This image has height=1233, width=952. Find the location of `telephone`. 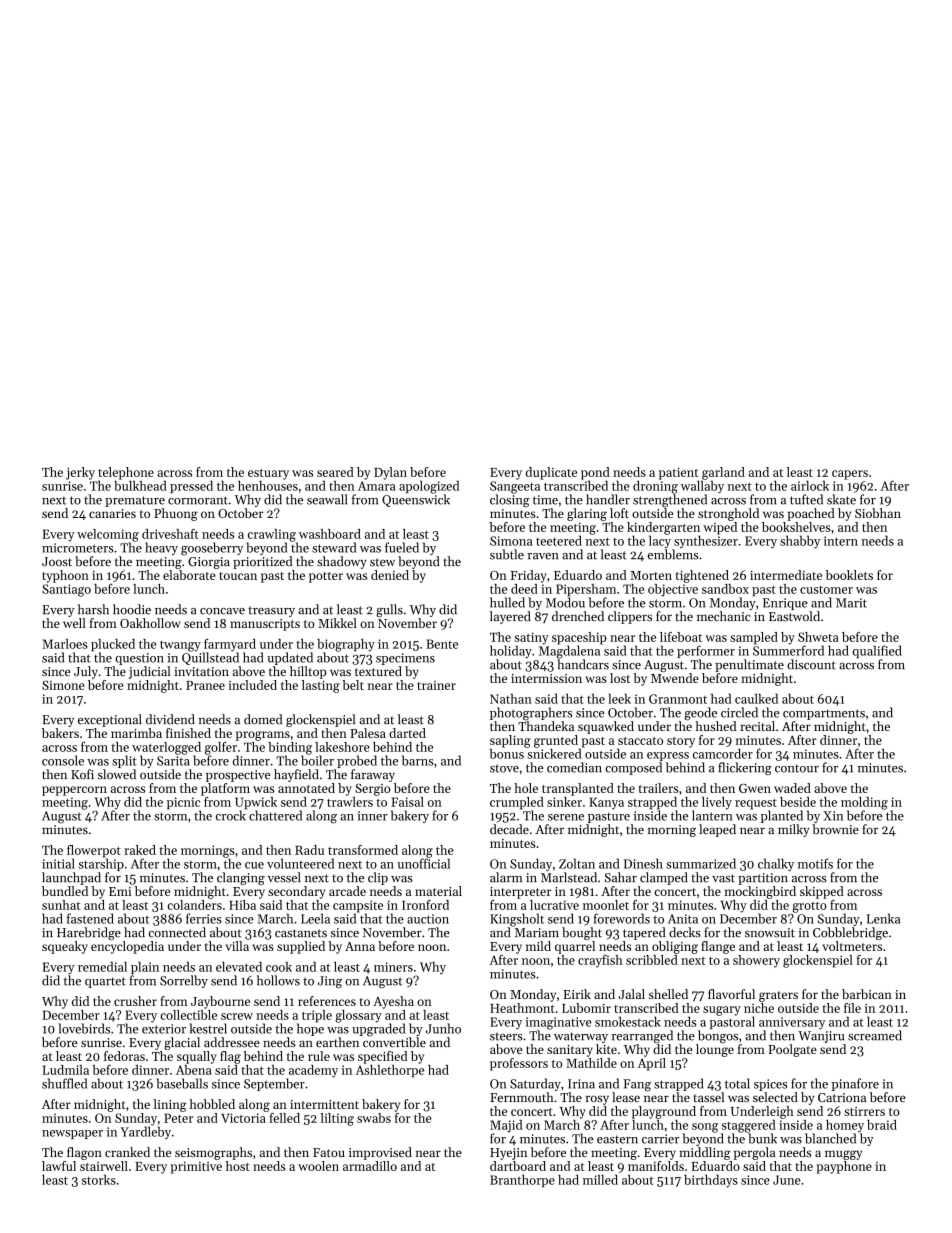

telephone is located at coordinates (126, 473).
